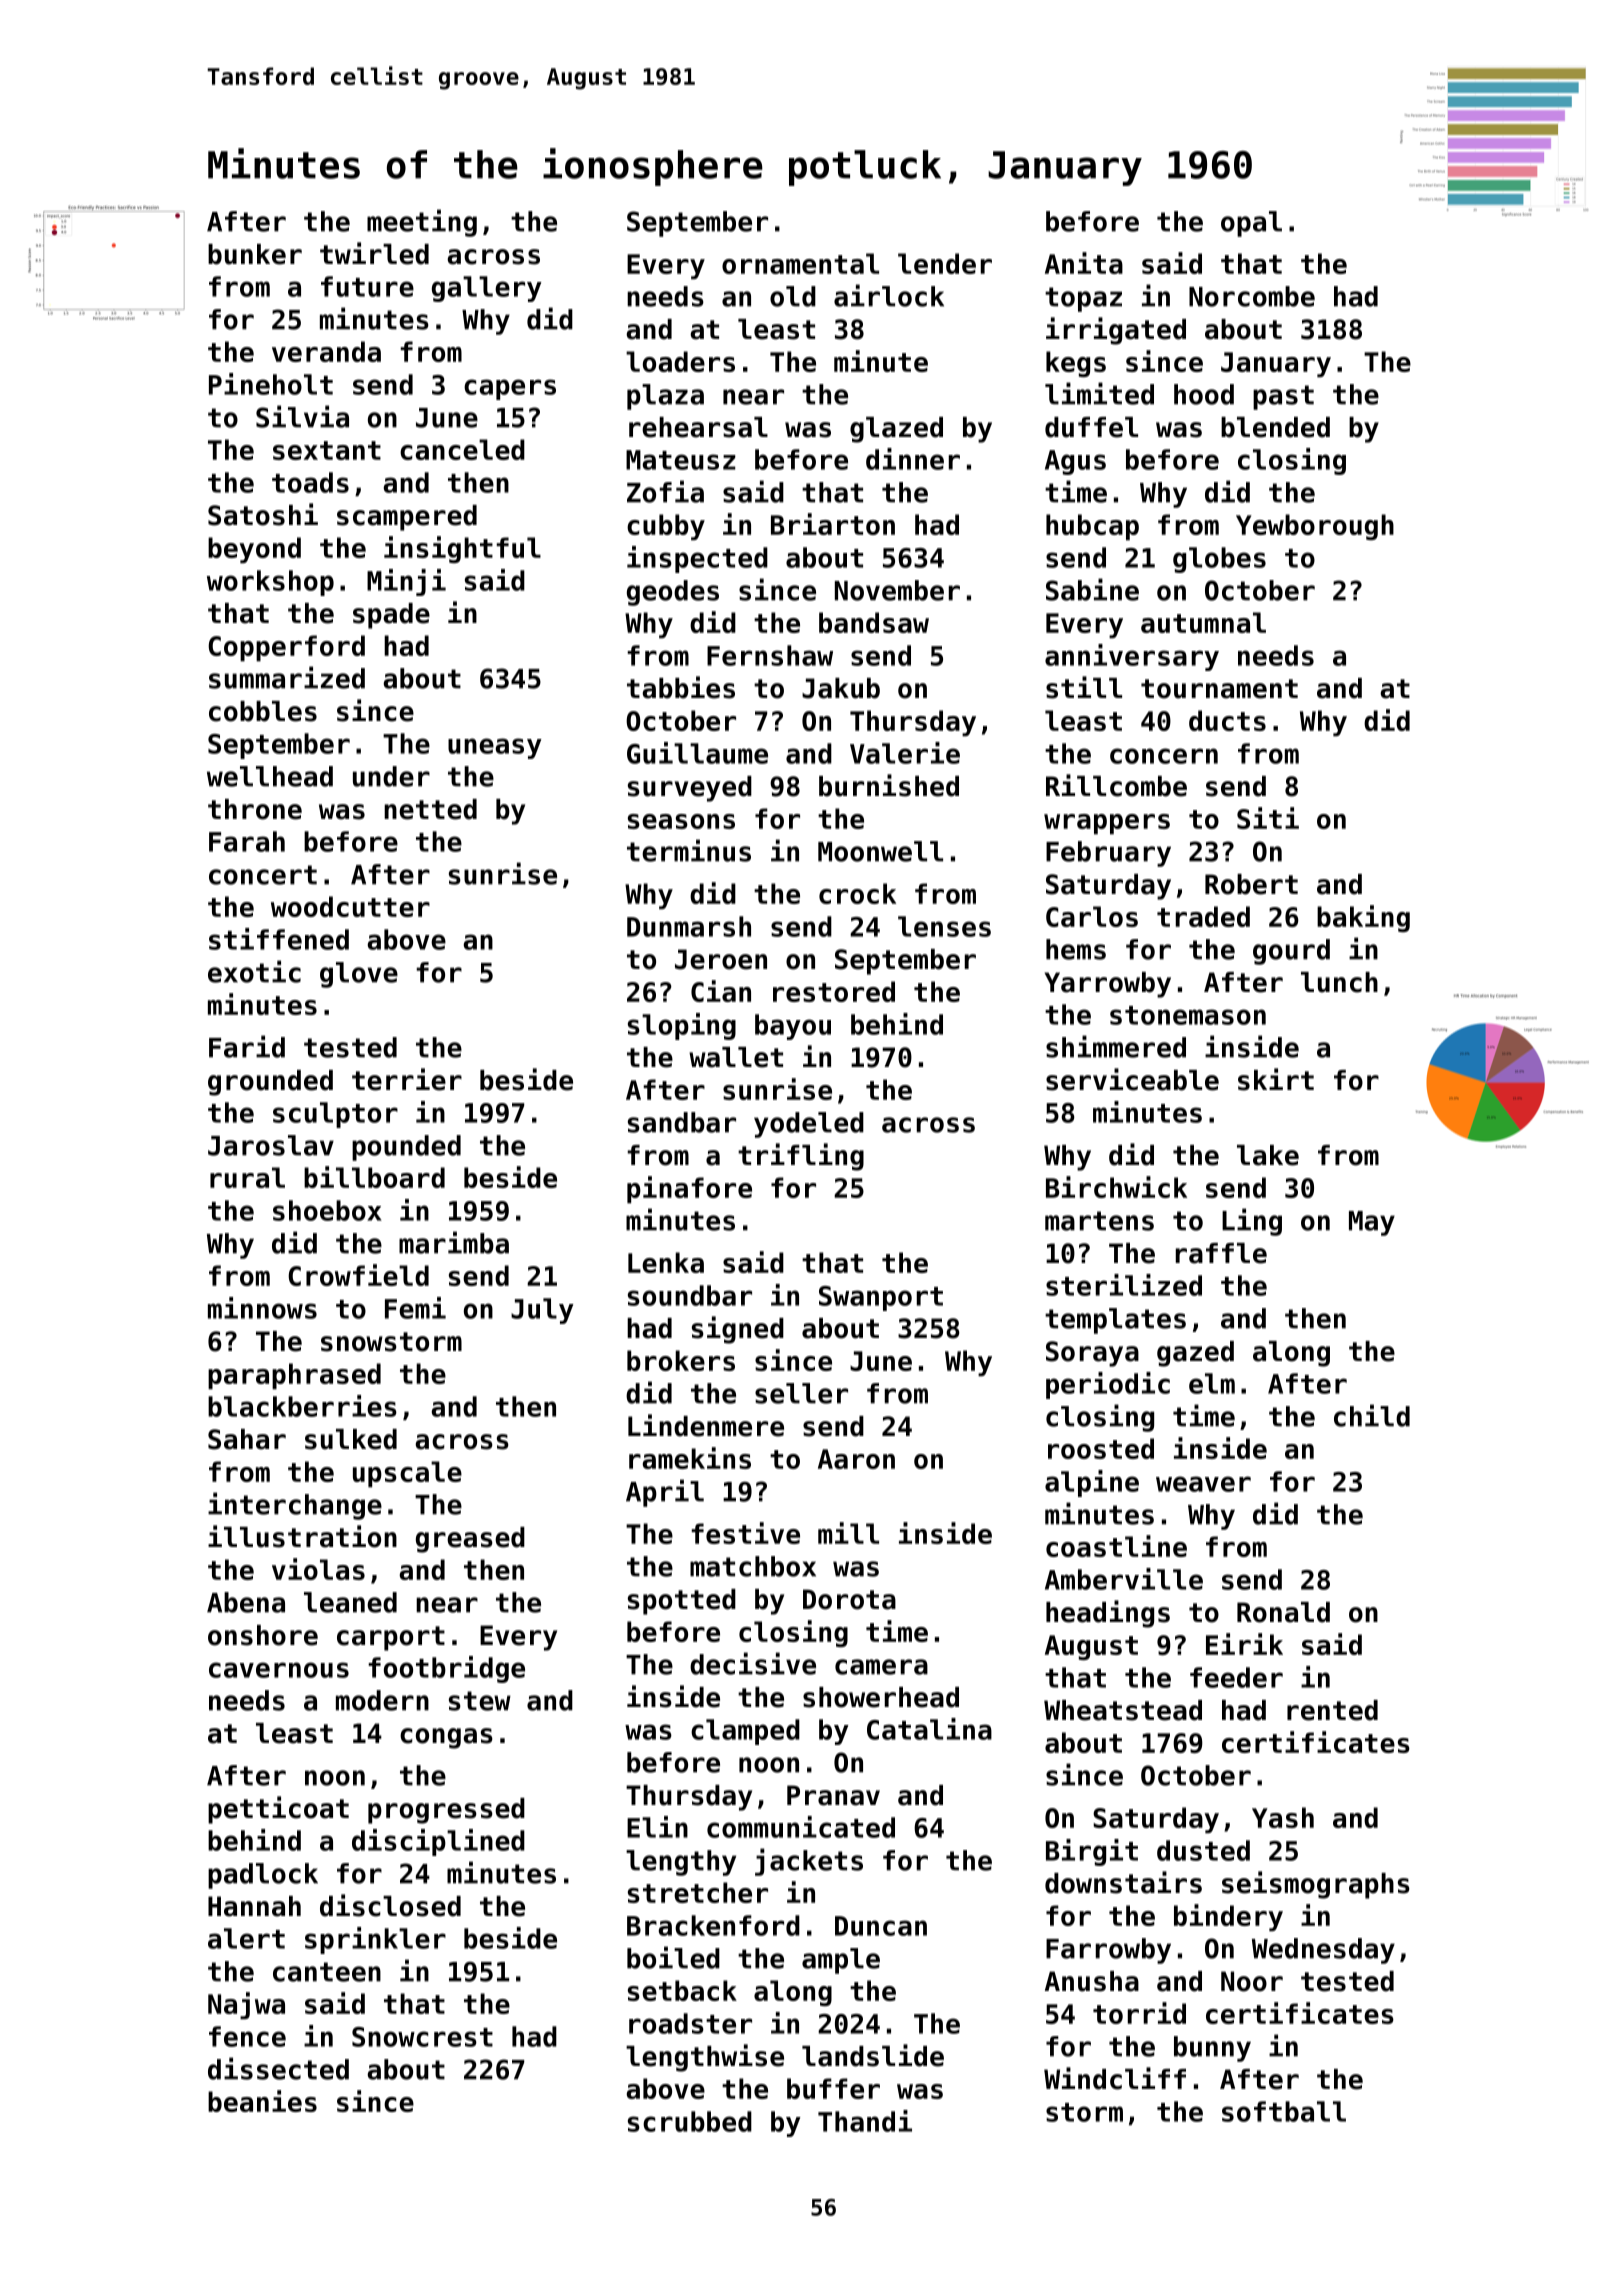  I want to click on alert, so click(246, 1938).
